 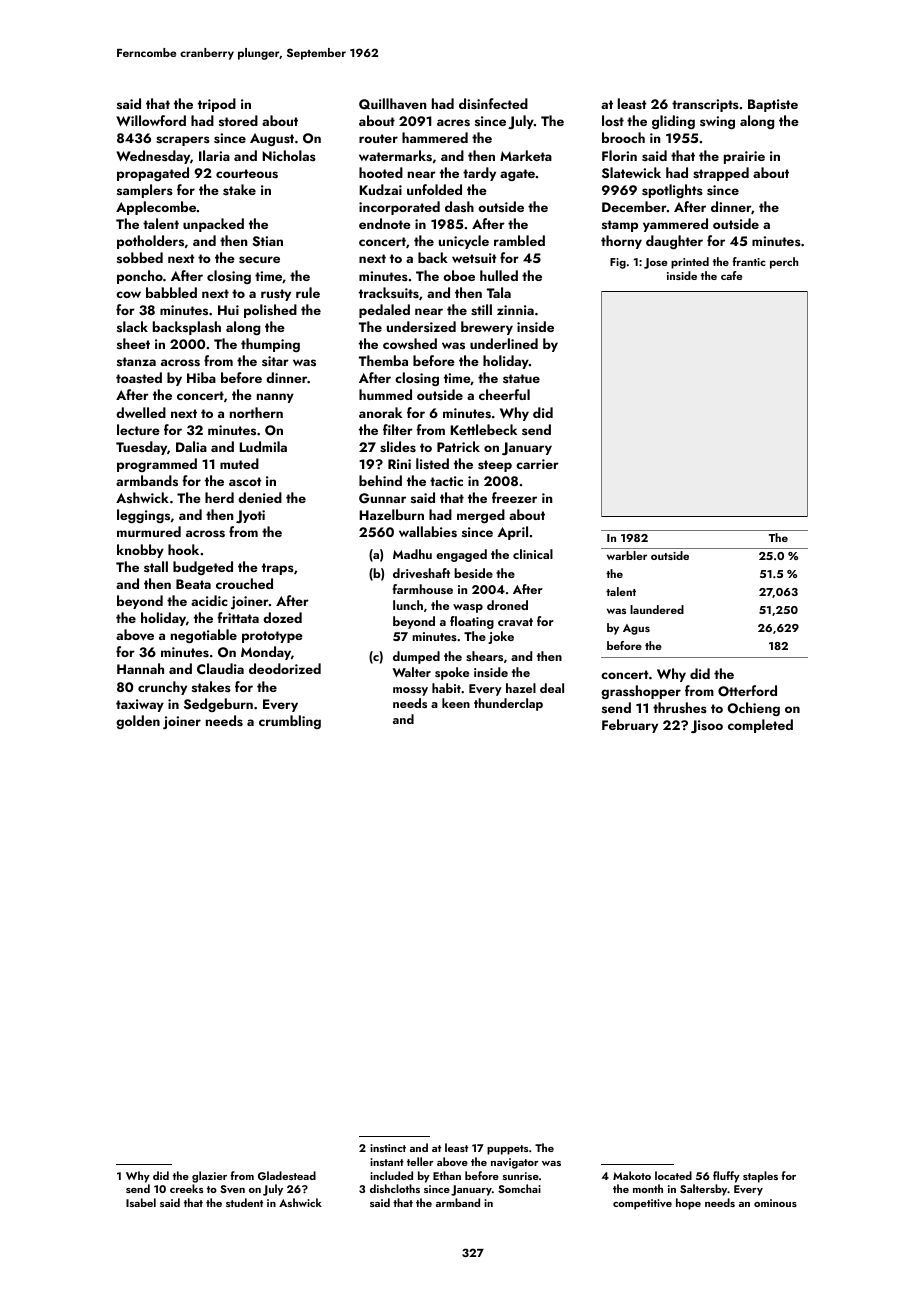 What do you see at coordinates (537, 464) in the page?
I see `carrier` at bounding box center [537, 464].
